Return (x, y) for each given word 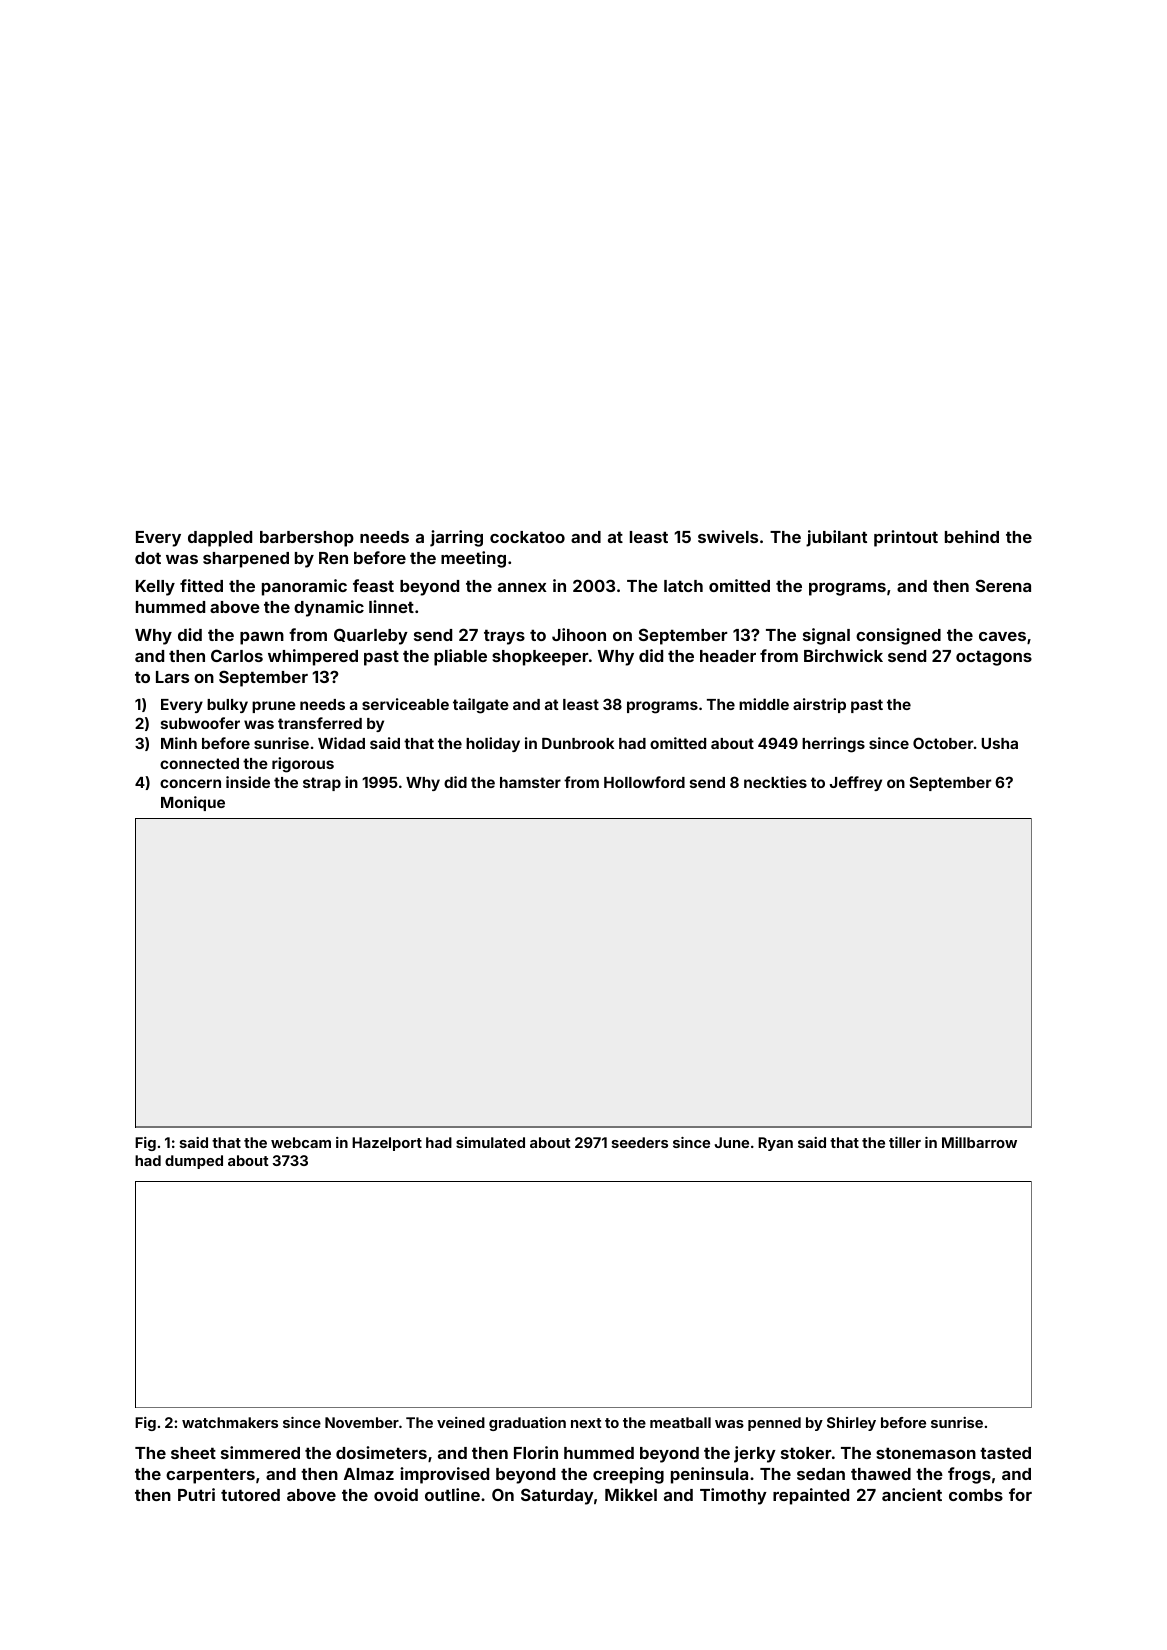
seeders (640, 1142)
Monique (193, 803)
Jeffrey (856, 783)
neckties (775, 782)
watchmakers (230, 1422)
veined (461, 1422)
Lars (172, 677)
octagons (994, 658)
